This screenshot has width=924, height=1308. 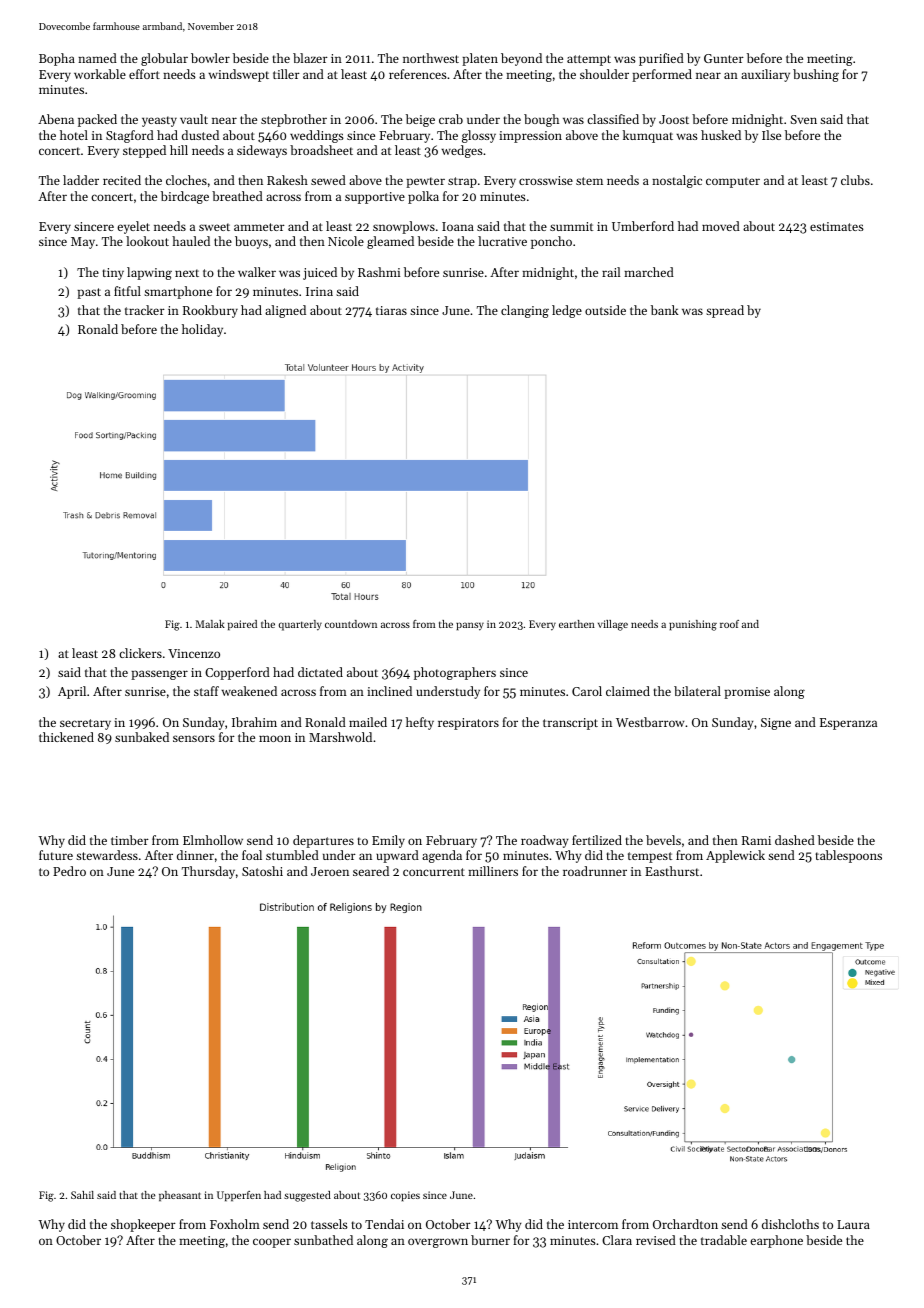 I want to click on thickened, so click(x=66, y=737).
